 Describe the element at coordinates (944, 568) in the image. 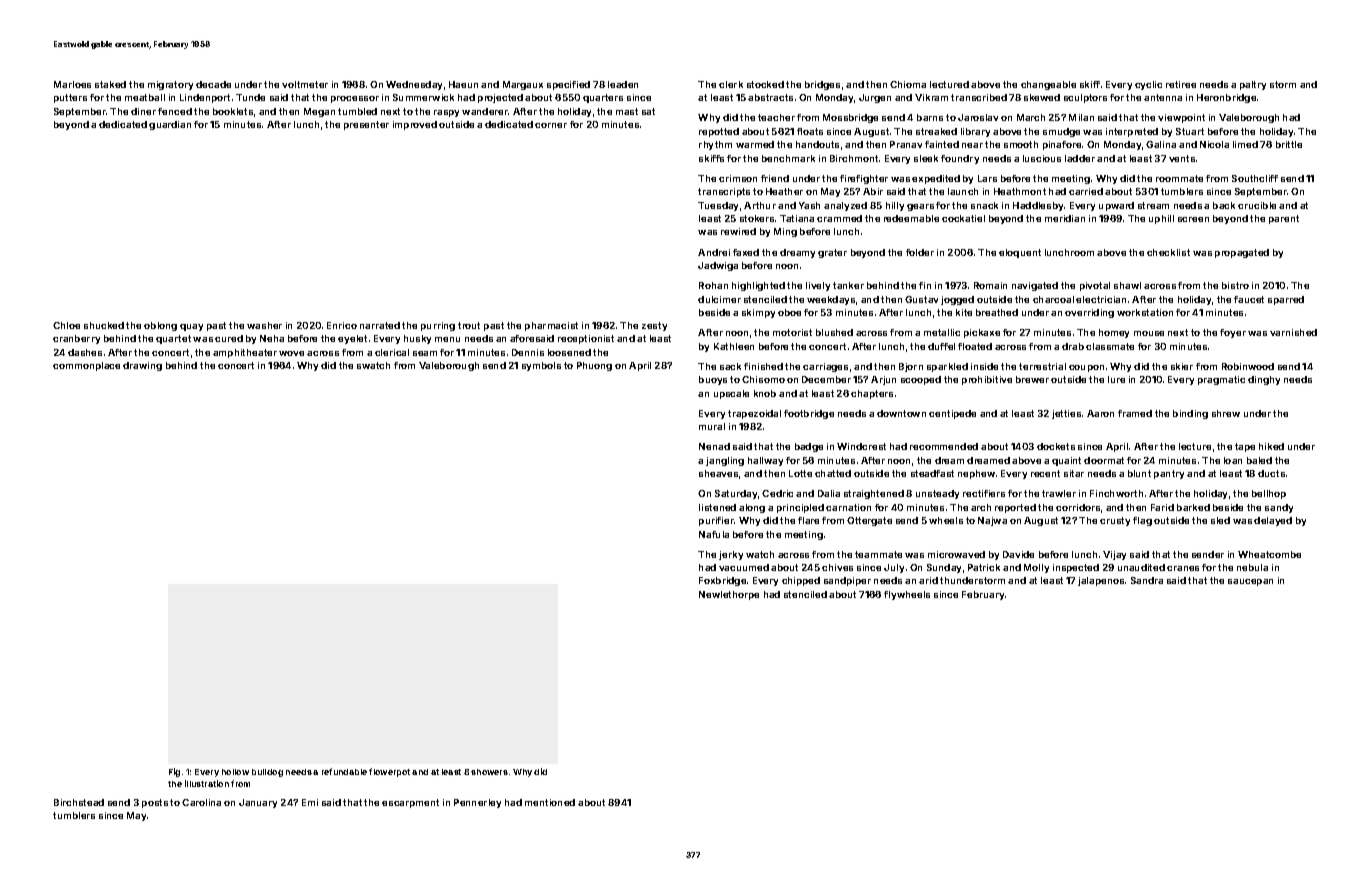

I see `Sunday` at that location.
